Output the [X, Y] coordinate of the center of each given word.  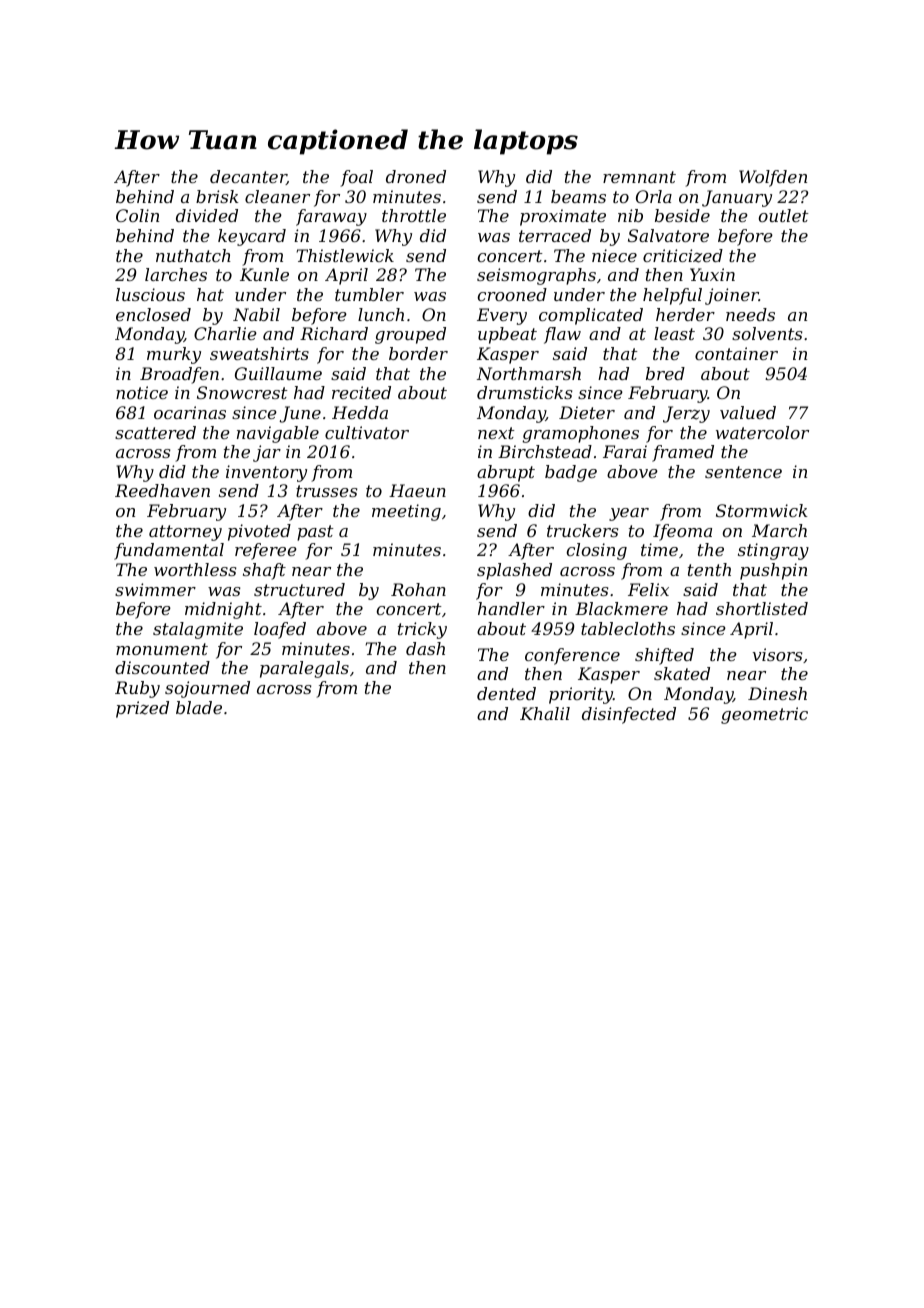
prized [142, 709]
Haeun [417, 490]
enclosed [153, 314]
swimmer [155, 589]
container [736, 353]
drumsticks [524, 392]
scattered [155, 432]
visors [777, 654]
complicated [591, 316]
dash [425, 648]
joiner [732, 296]
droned [416, 176]
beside [682, 215]
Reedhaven [162, 490]
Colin [137, 215]
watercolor [762, 432]
